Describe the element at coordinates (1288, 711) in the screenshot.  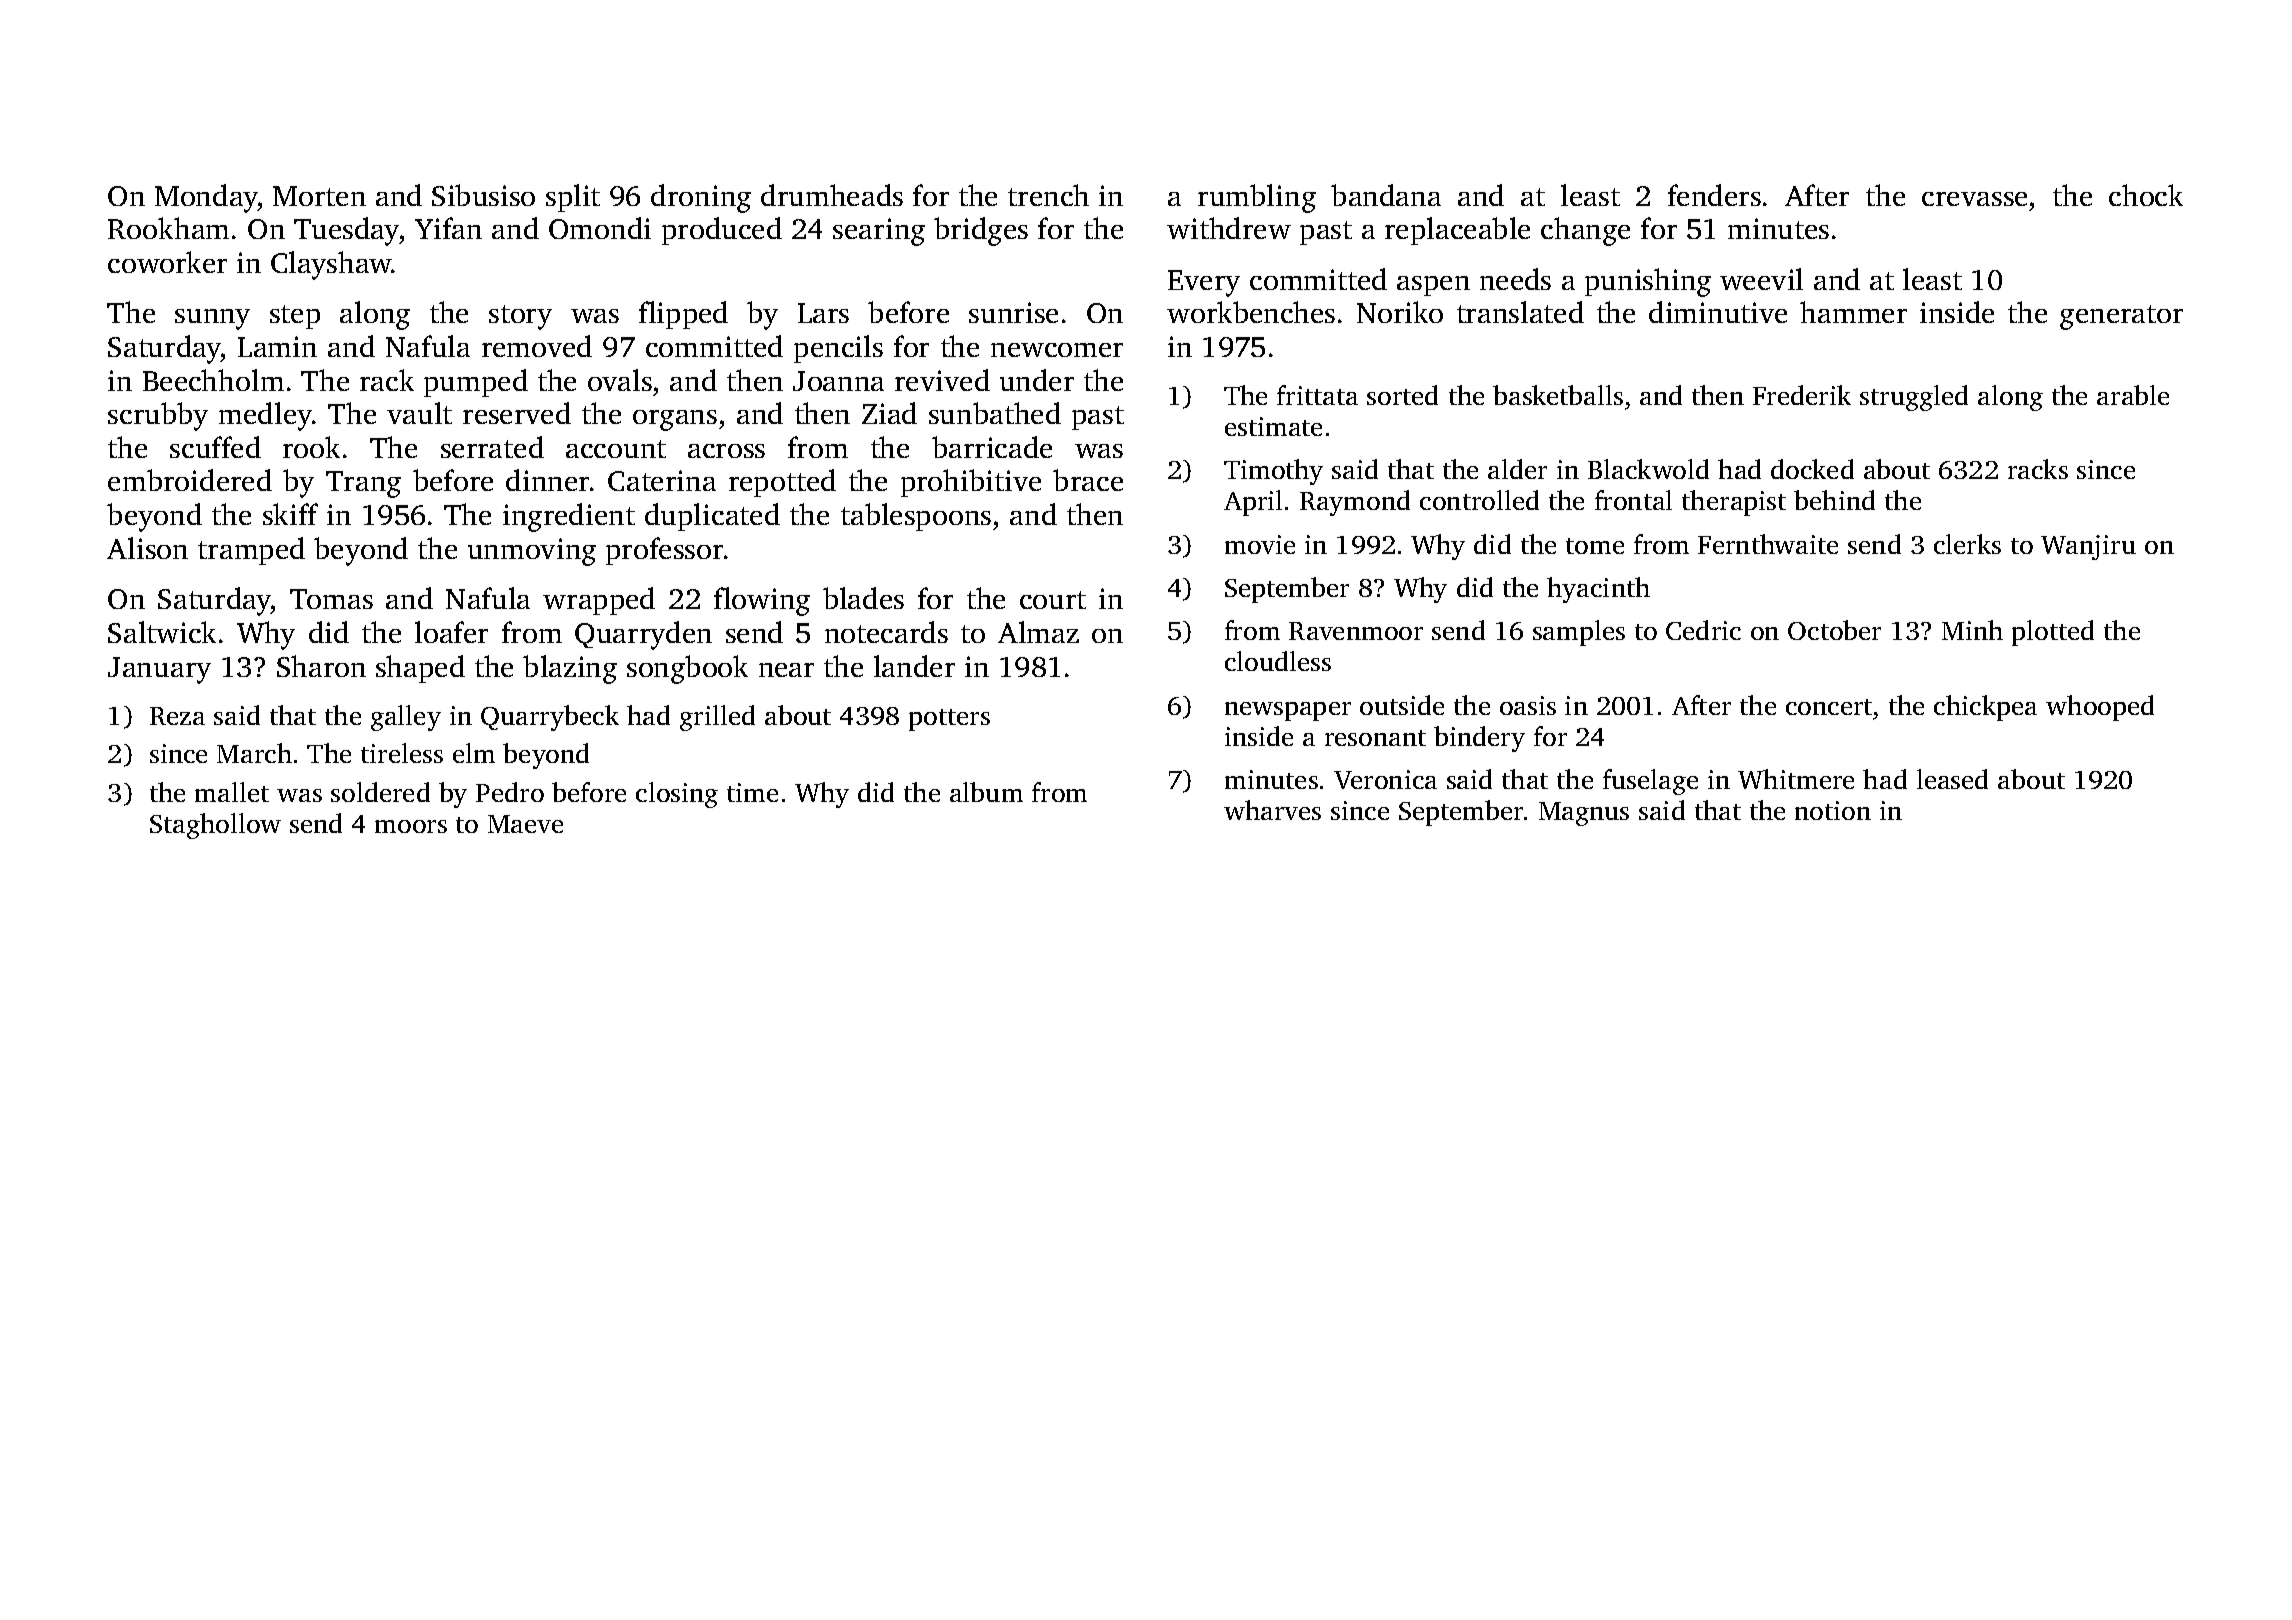
I see `newspaper` at that location.
